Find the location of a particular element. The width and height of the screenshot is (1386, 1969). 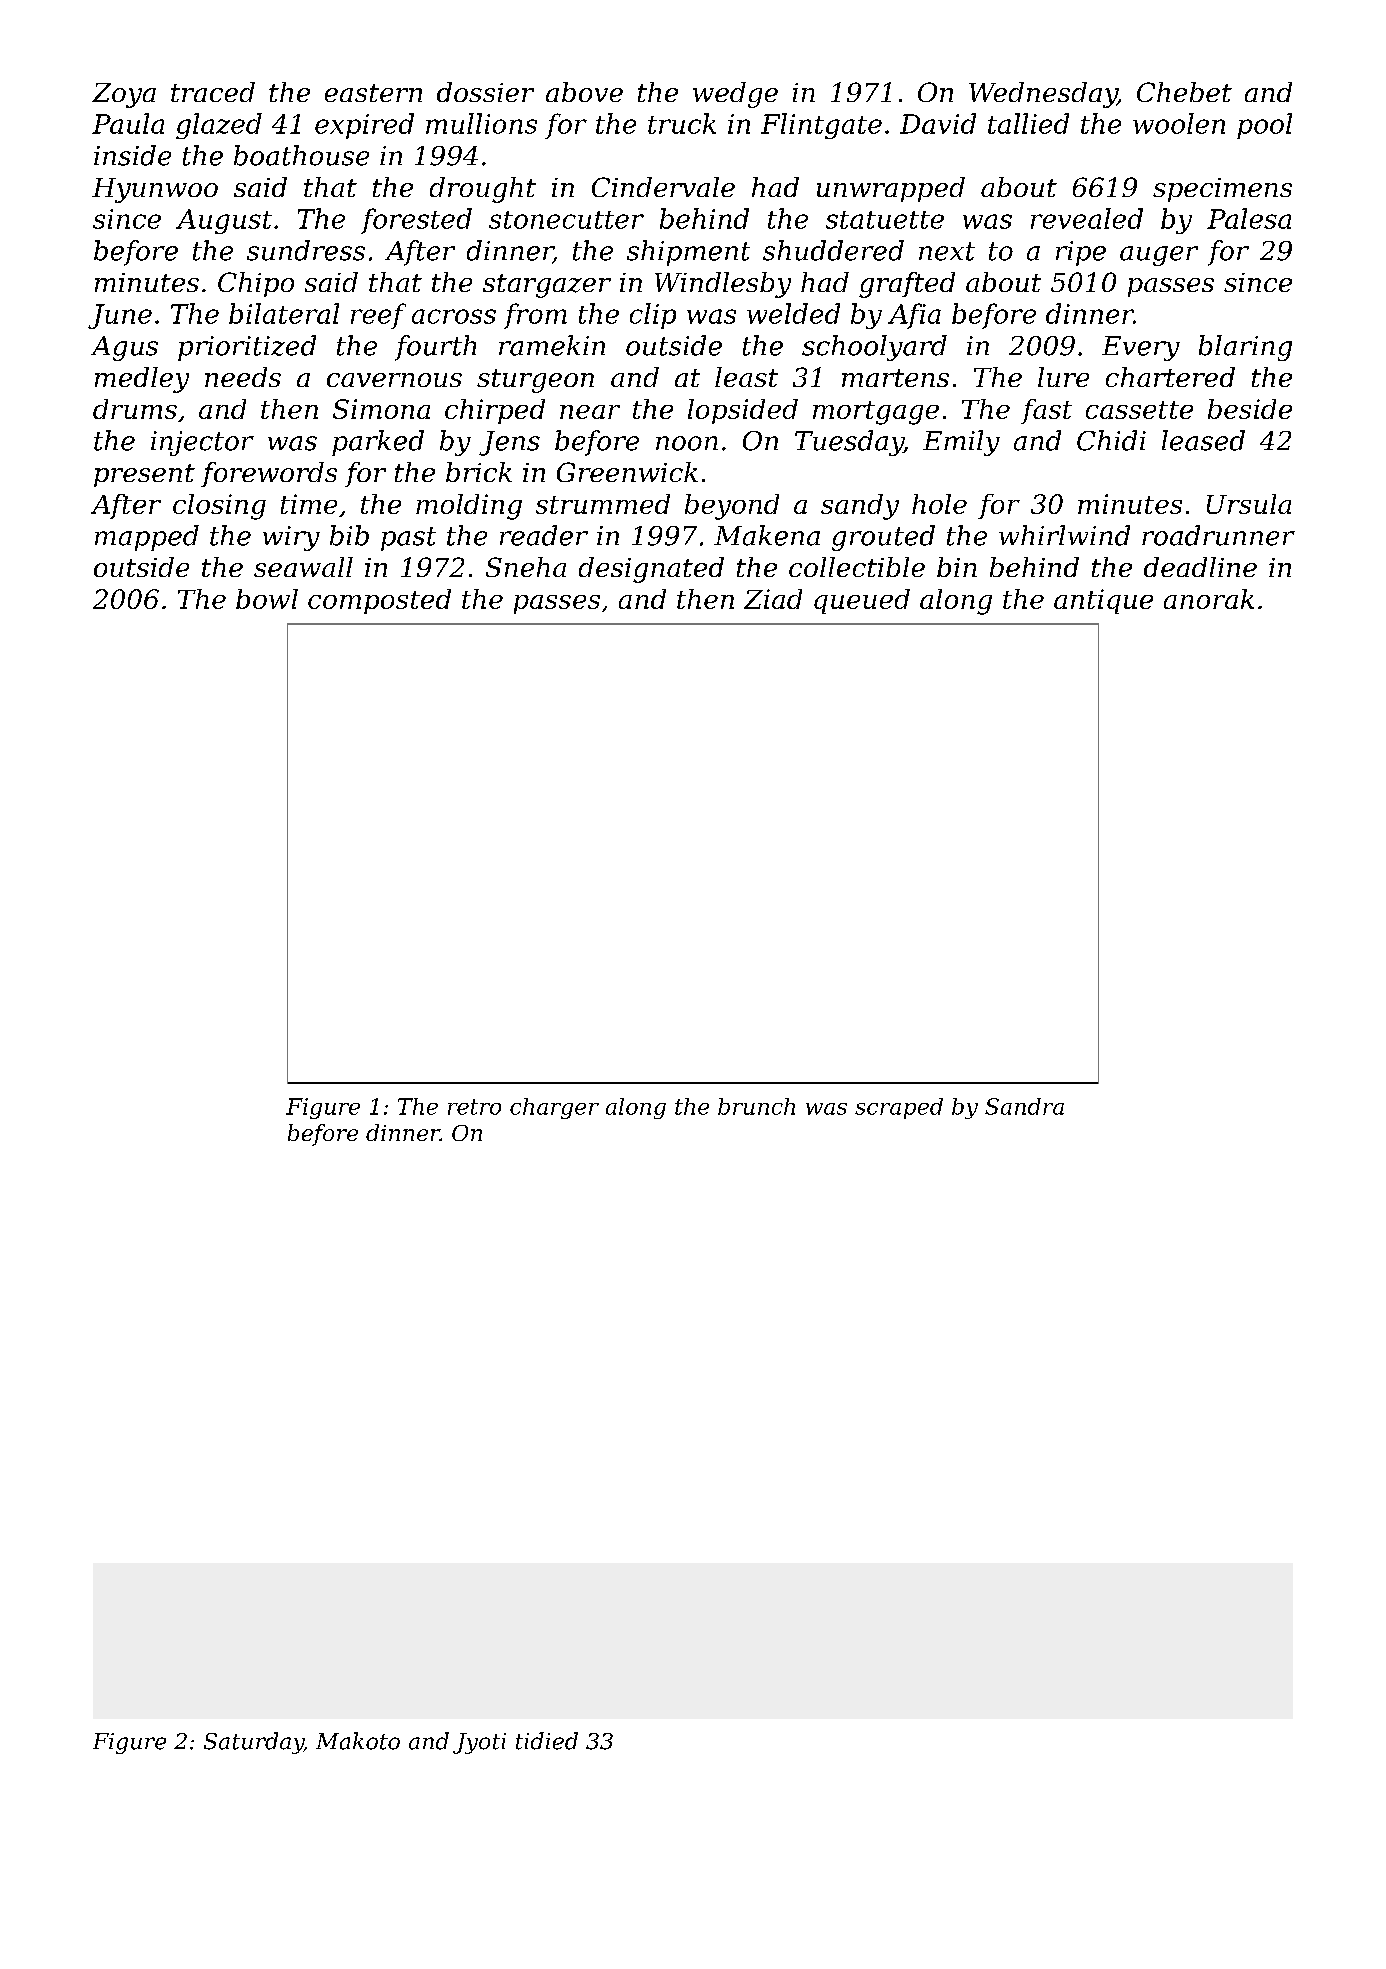

antique is located at coordinates (1103, 601).
